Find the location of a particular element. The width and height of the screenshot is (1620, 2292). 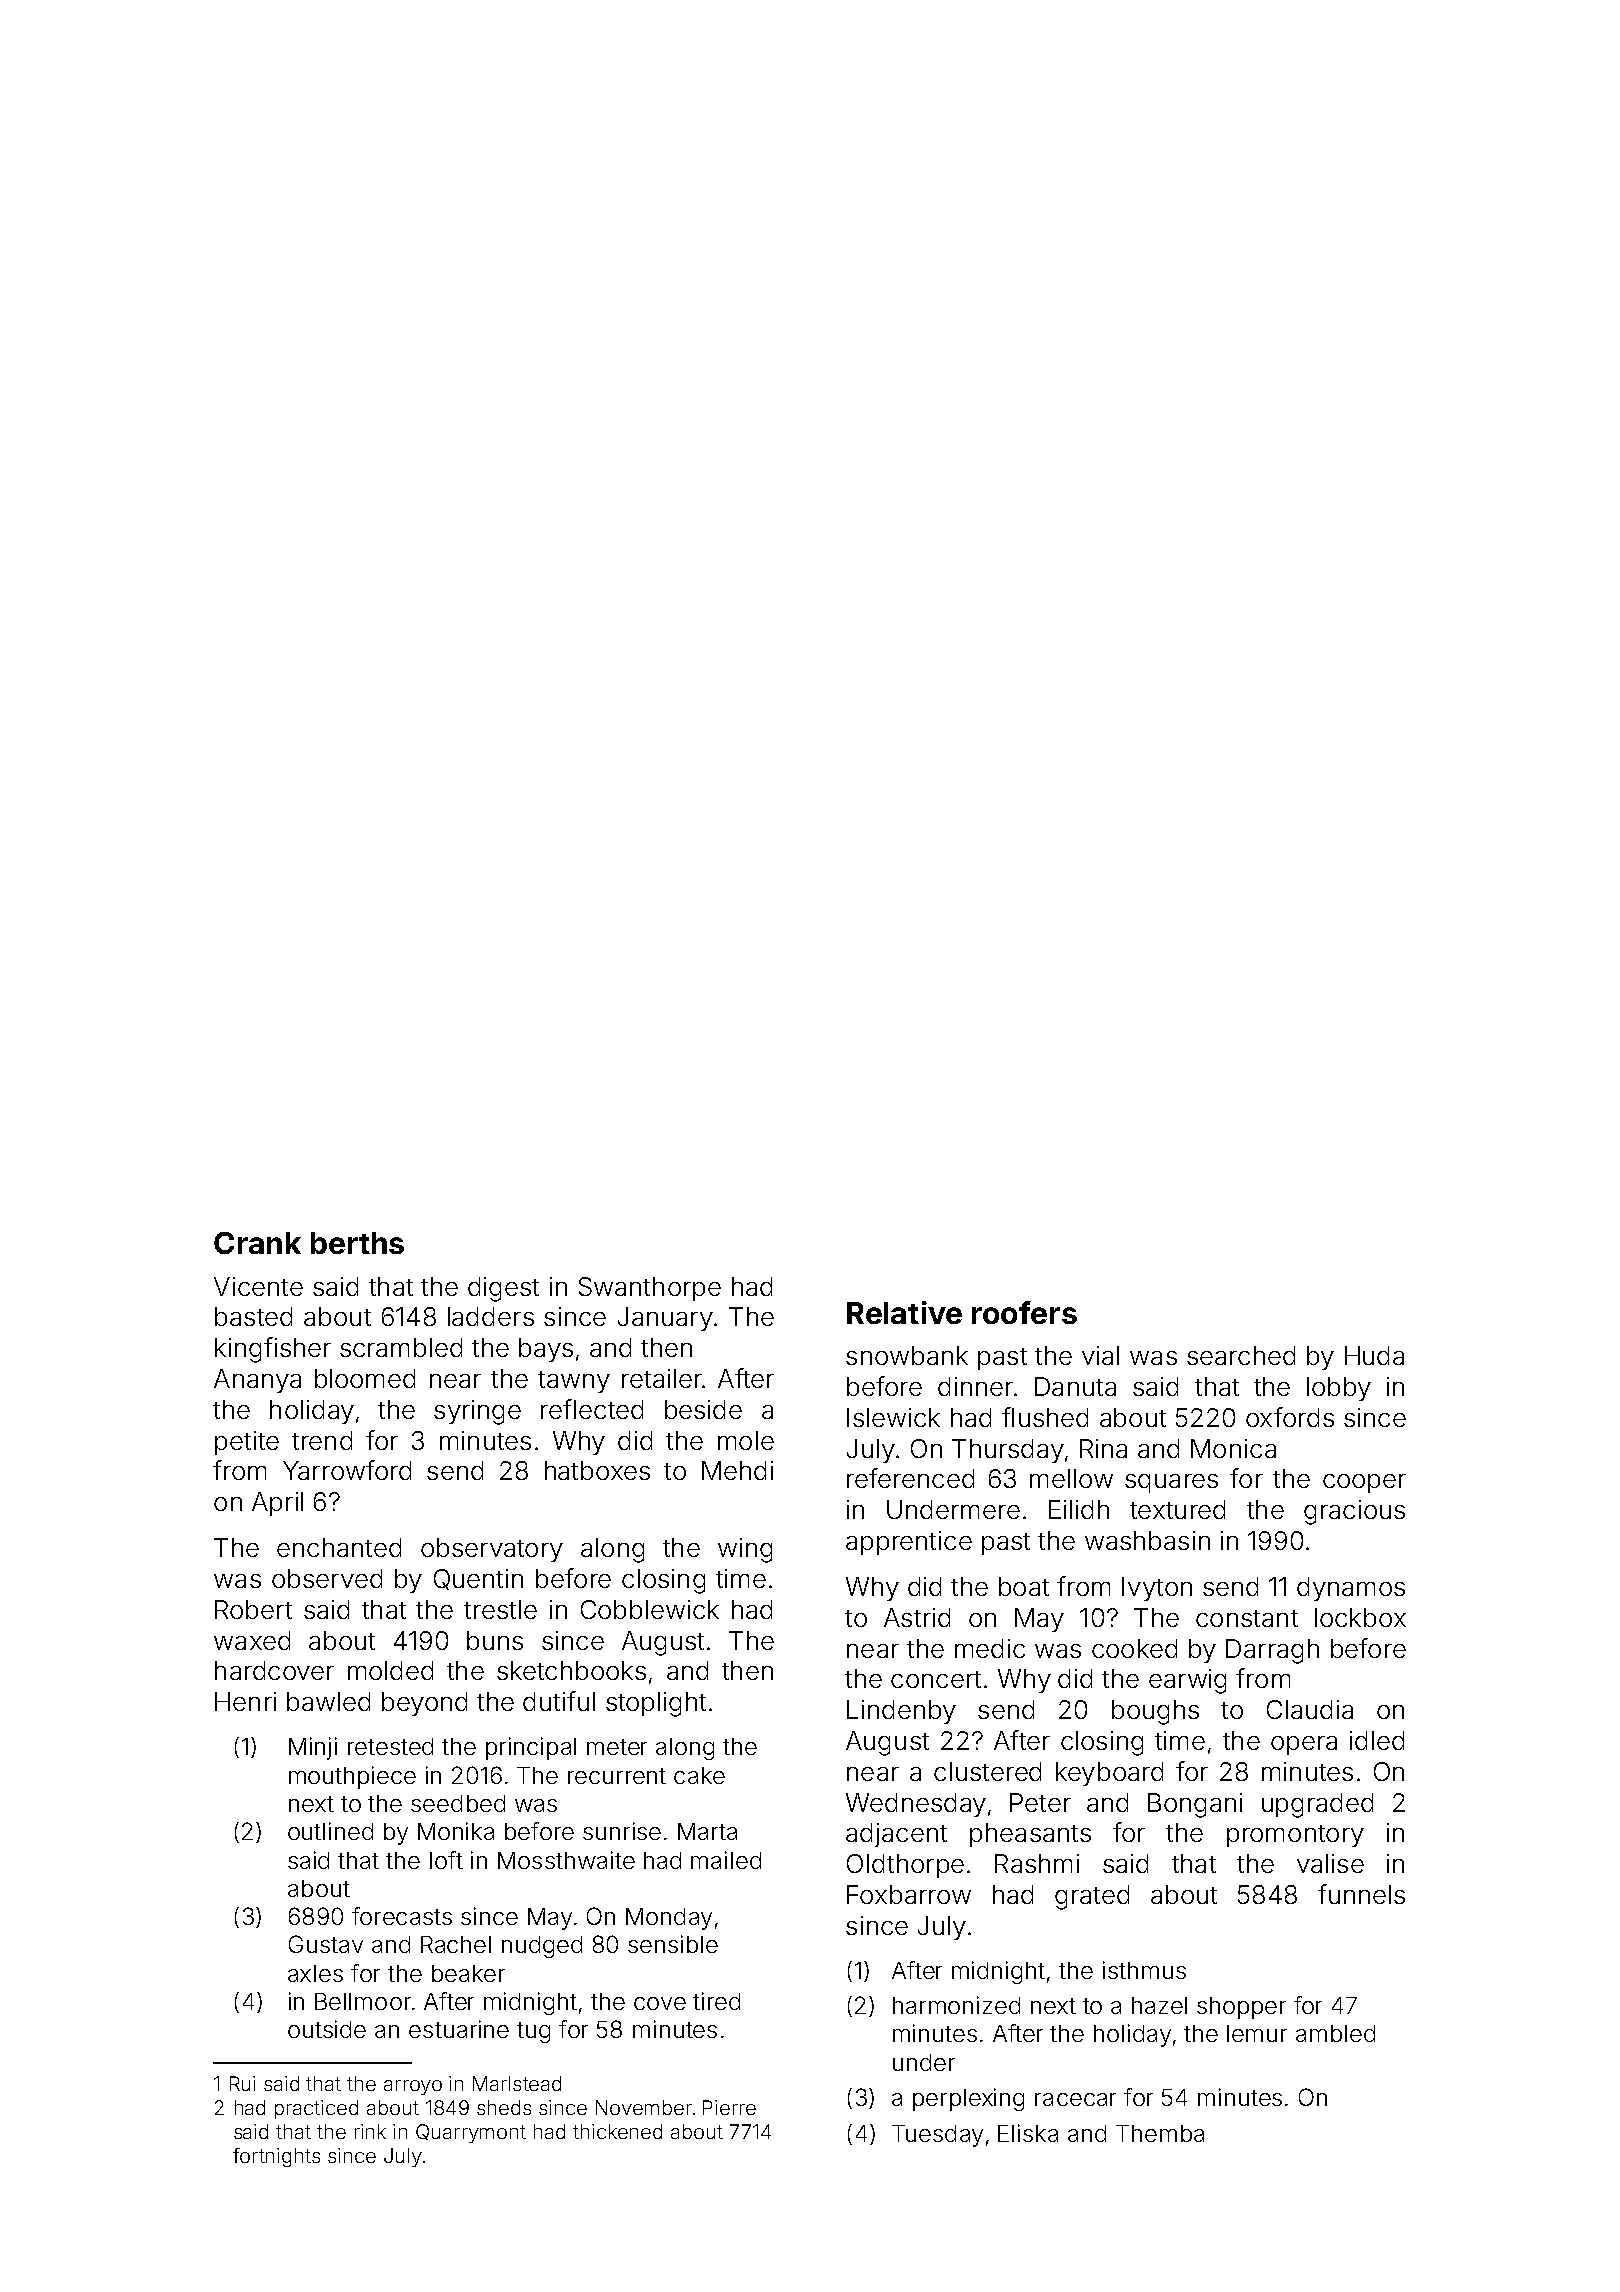

meter is located at coordinates (617, 1747).
